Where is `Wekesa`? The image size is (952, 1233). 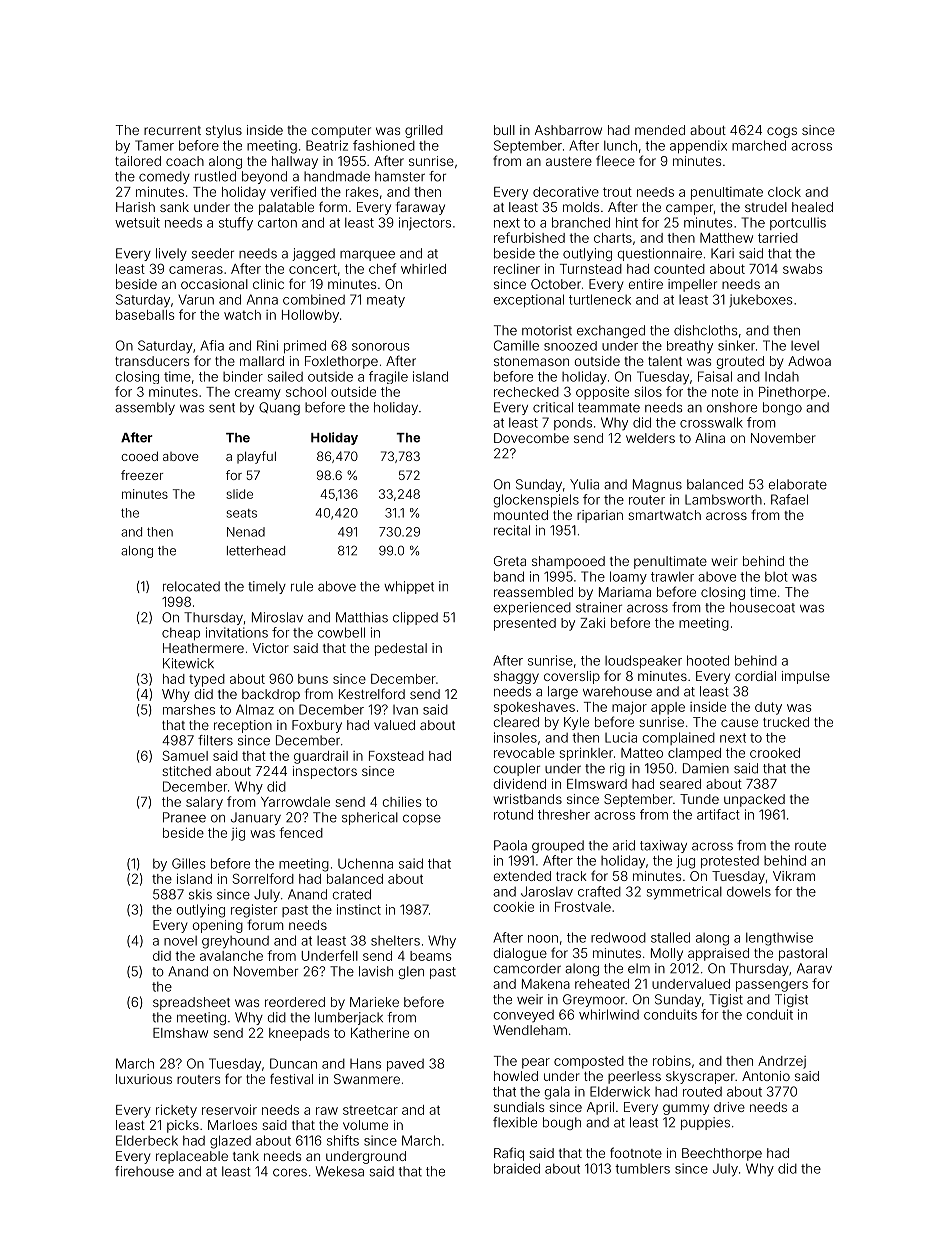
Wekesa is located at coordinates (340, 1171).
